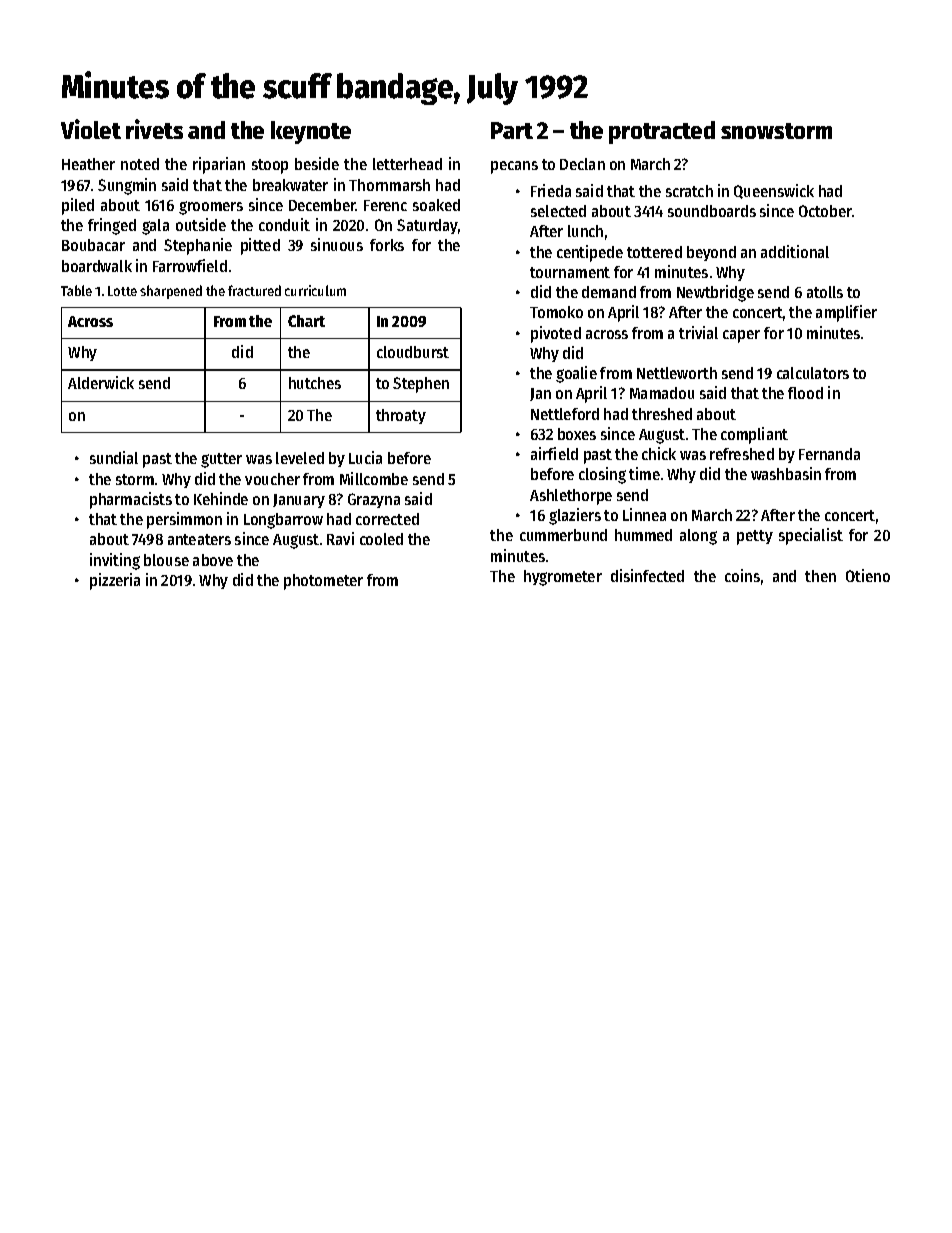  I want to click on pizzeria, so click(115, 581).
